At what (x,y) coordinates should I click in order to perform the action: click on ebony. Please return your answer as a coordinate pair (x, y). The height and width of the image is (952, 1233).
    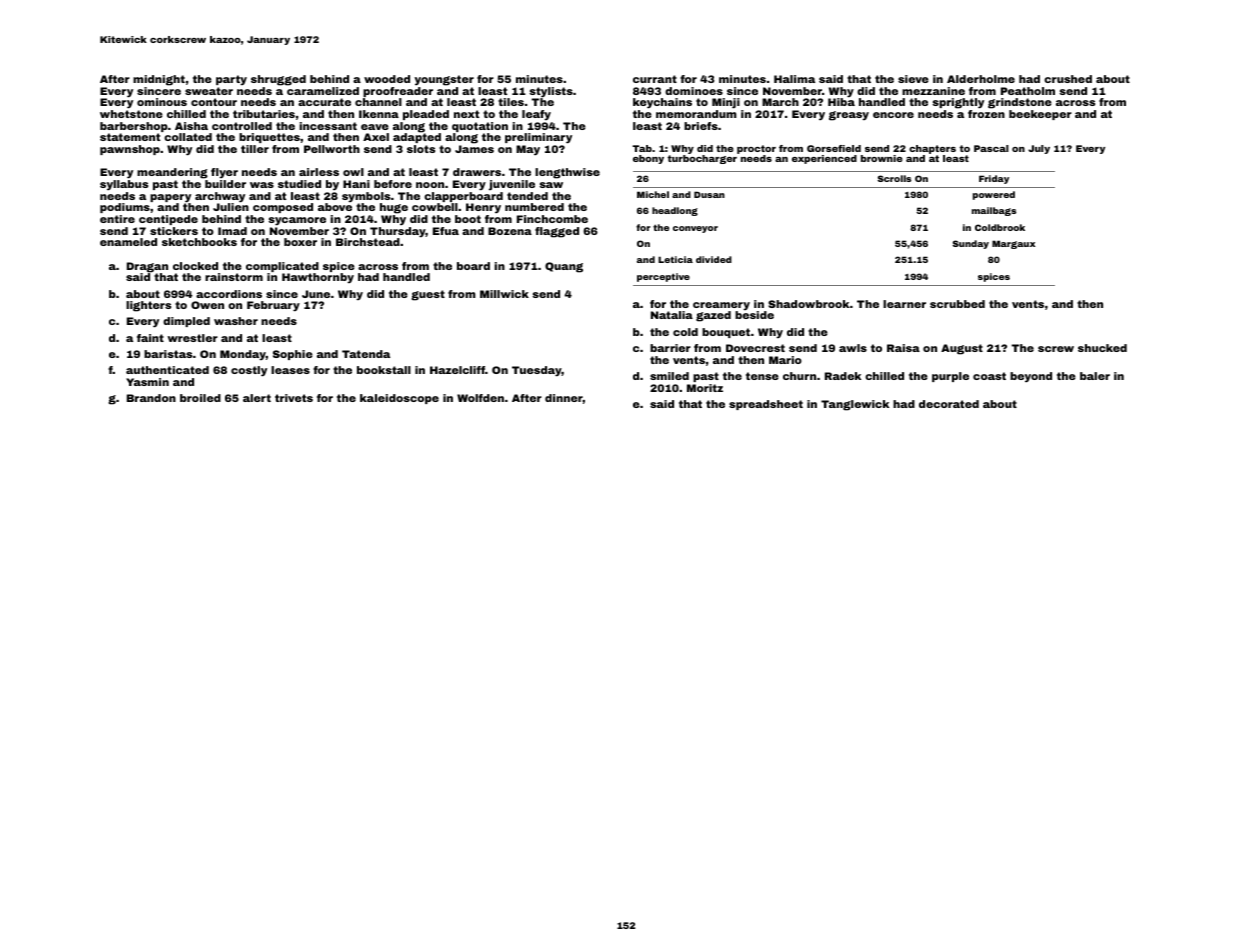
    Looking at the image, I should click on (648, 159).
